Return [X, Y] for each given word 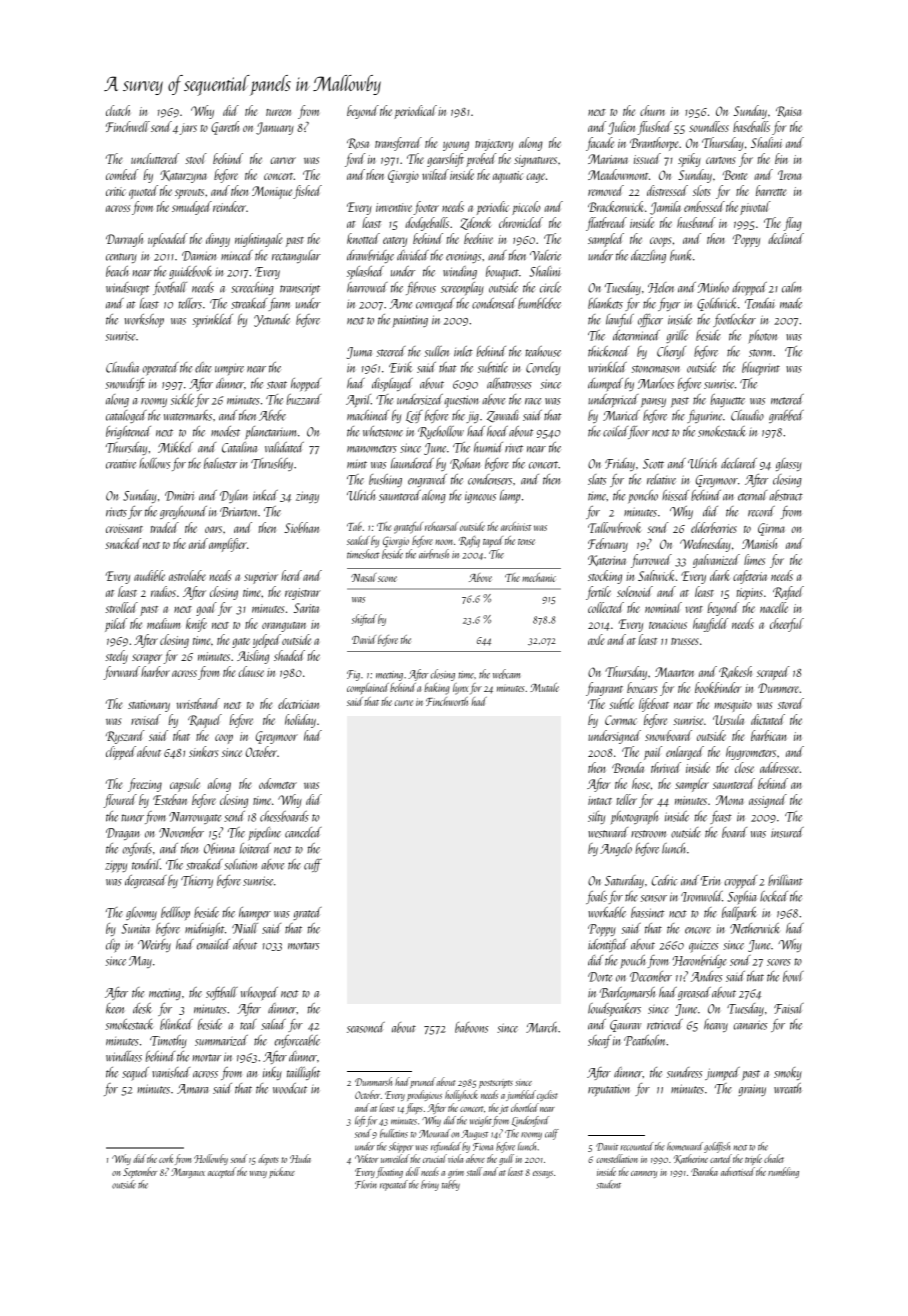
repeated [394, 1185]
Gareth [225, 128]
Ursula [728, 719]
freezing [145, 785]
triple [753, 1159]
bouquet [502, 273]
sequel [135, 1074]
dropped [749, 289]
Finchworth [447, 701]
